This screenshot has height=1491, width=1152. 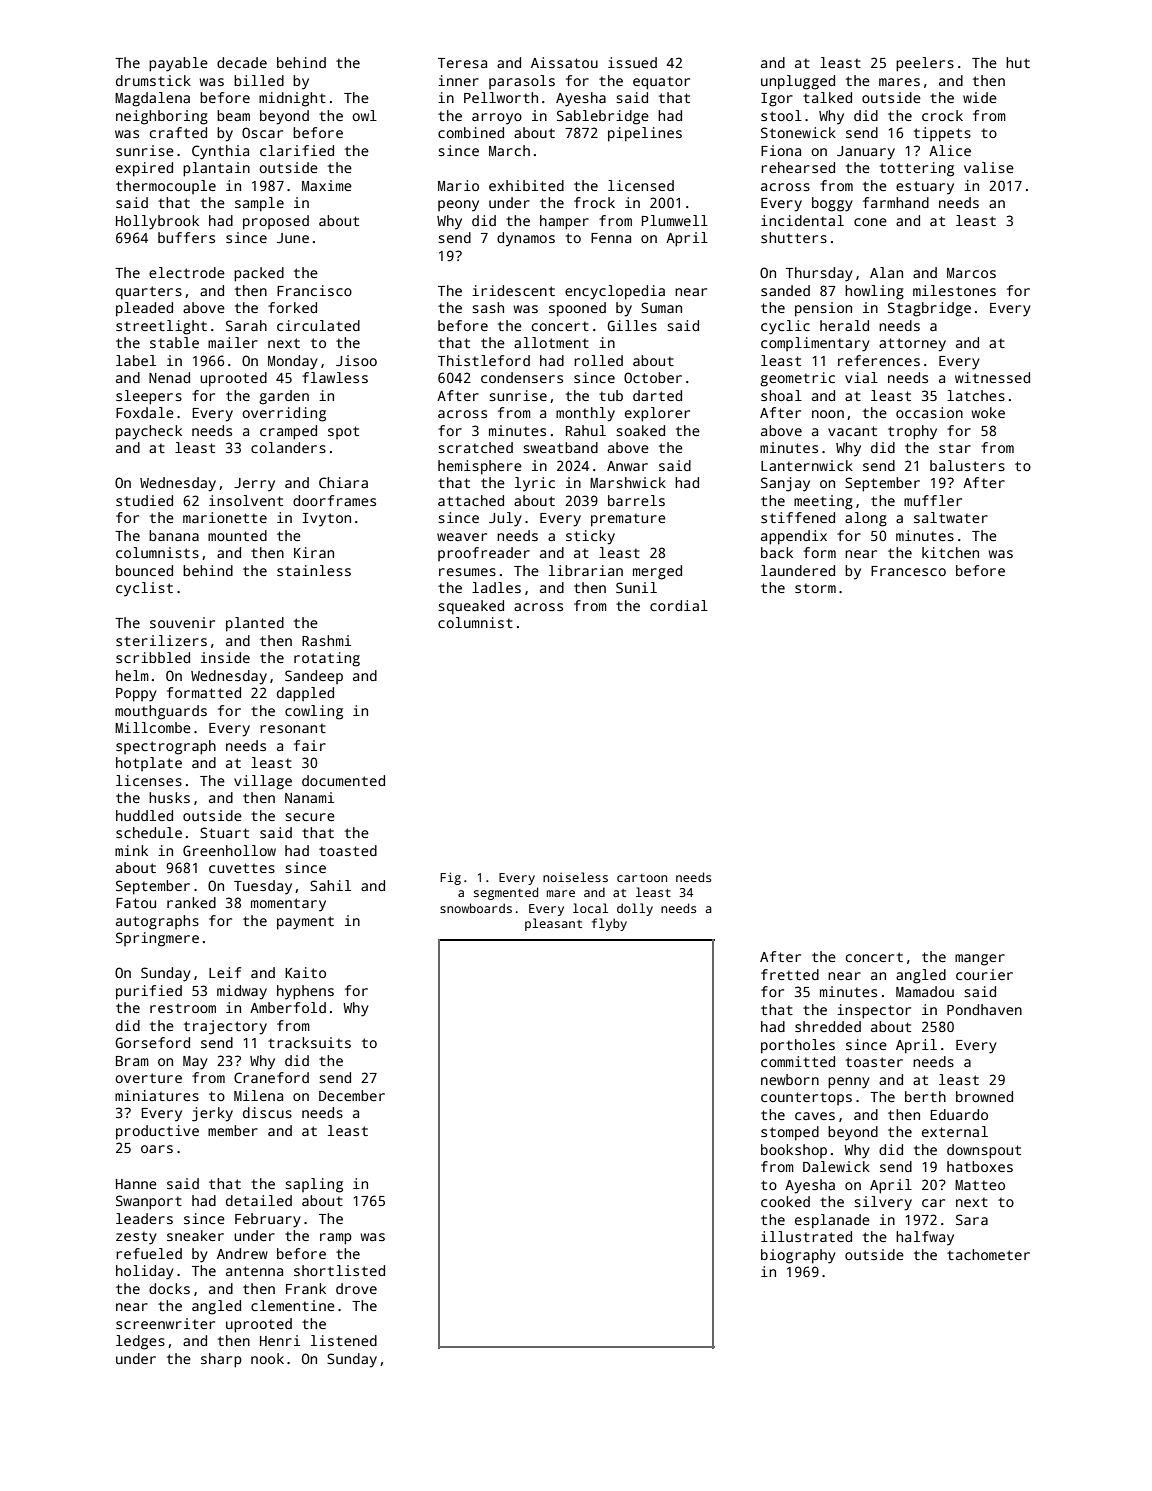 What do you see at coordinates (169, 797) in the screenshot?
I see `husks` at bounding box center [169, 797].
